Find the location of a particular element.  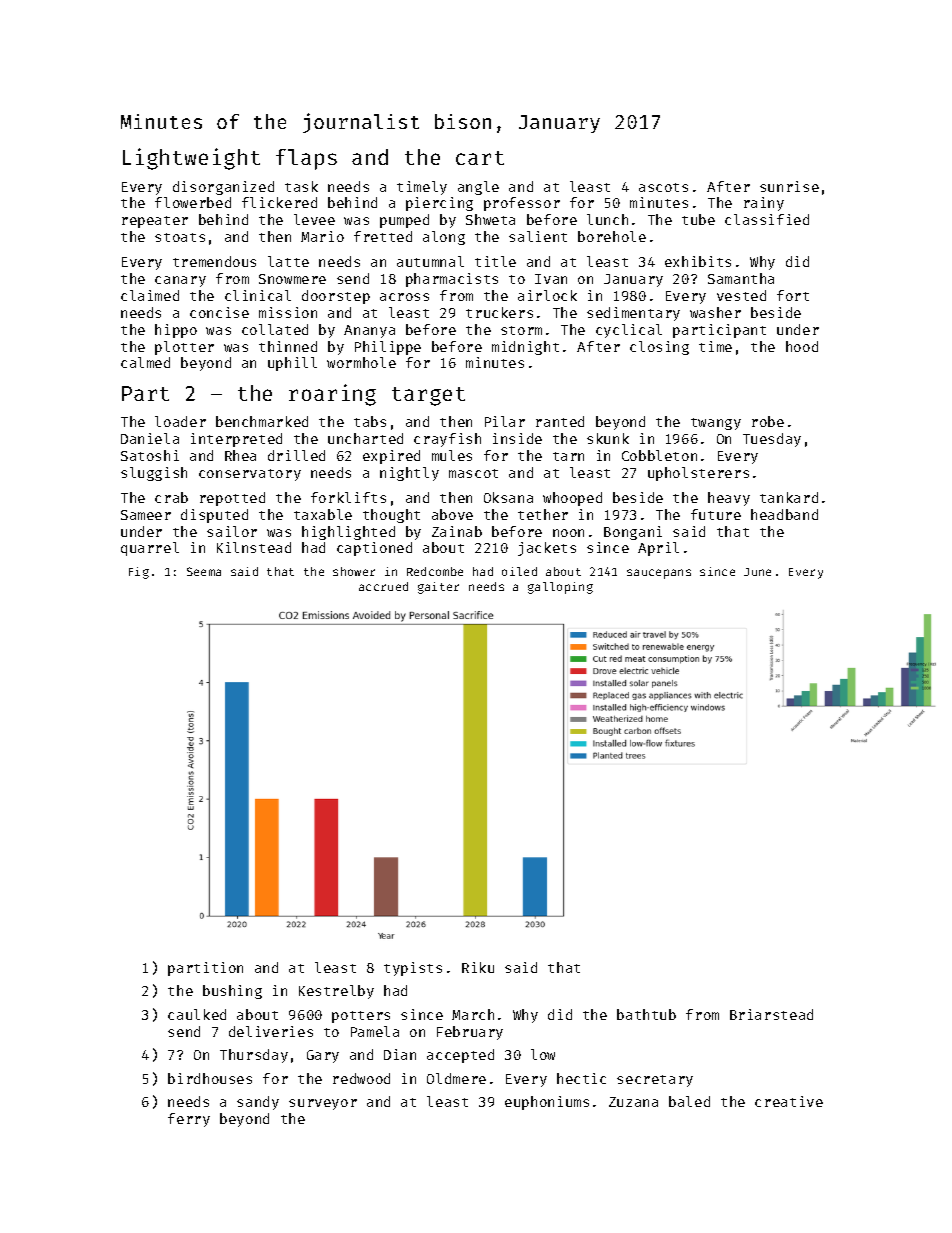

sandy is located at coordinates (258, 1103).
